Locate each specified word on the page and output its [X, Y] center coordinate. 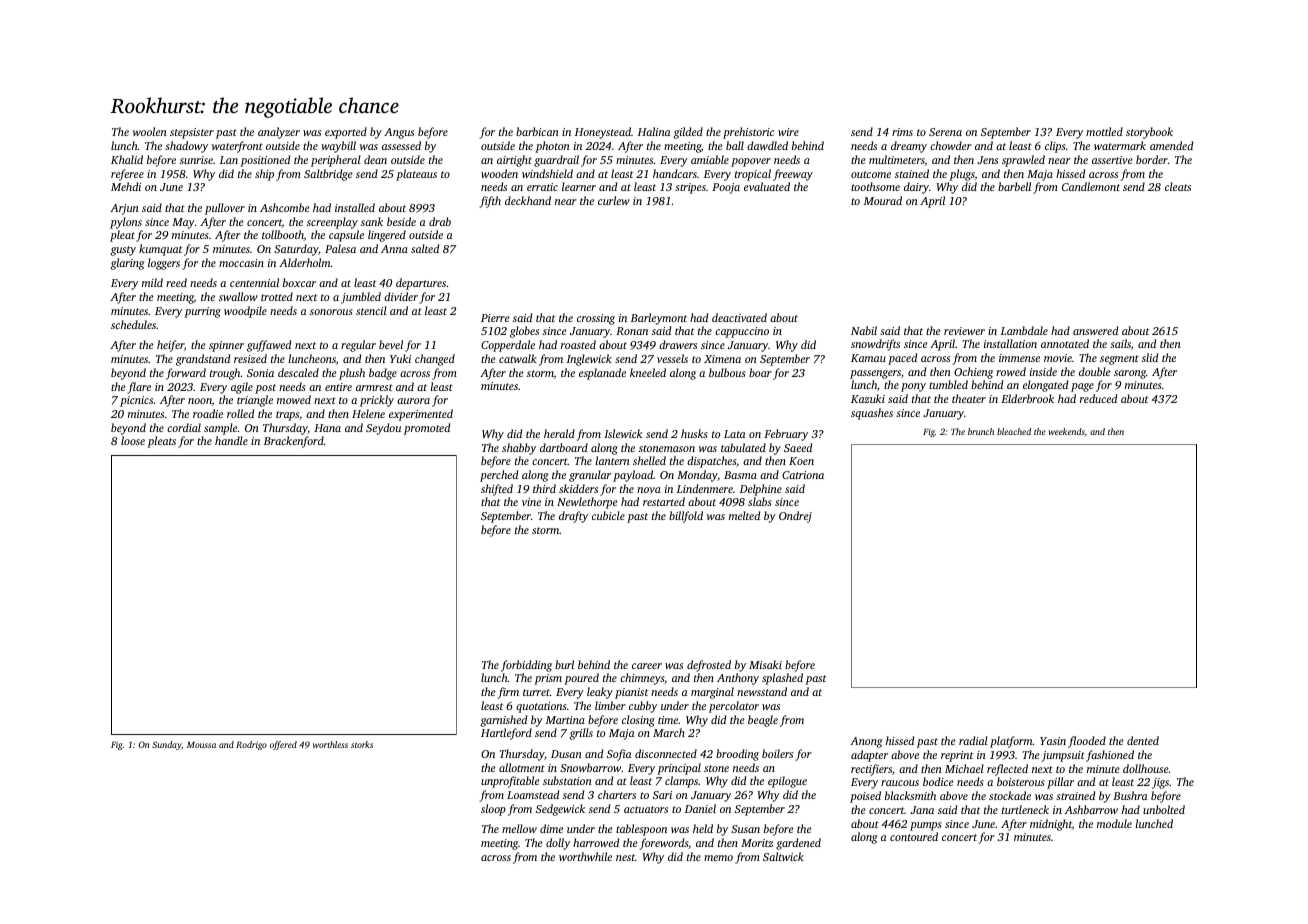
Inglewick [589, 360]
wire [788, 132]
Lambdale [1024, 330]
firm [508, 693]
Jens [987, 160]
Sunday [167, 745]
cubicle [608, 515]
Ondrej [795, 517]
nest [625, 857]
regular [358, 346]
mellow [519, 828]
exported [346, 133]
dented [1143, 740]
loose [133, 440]
